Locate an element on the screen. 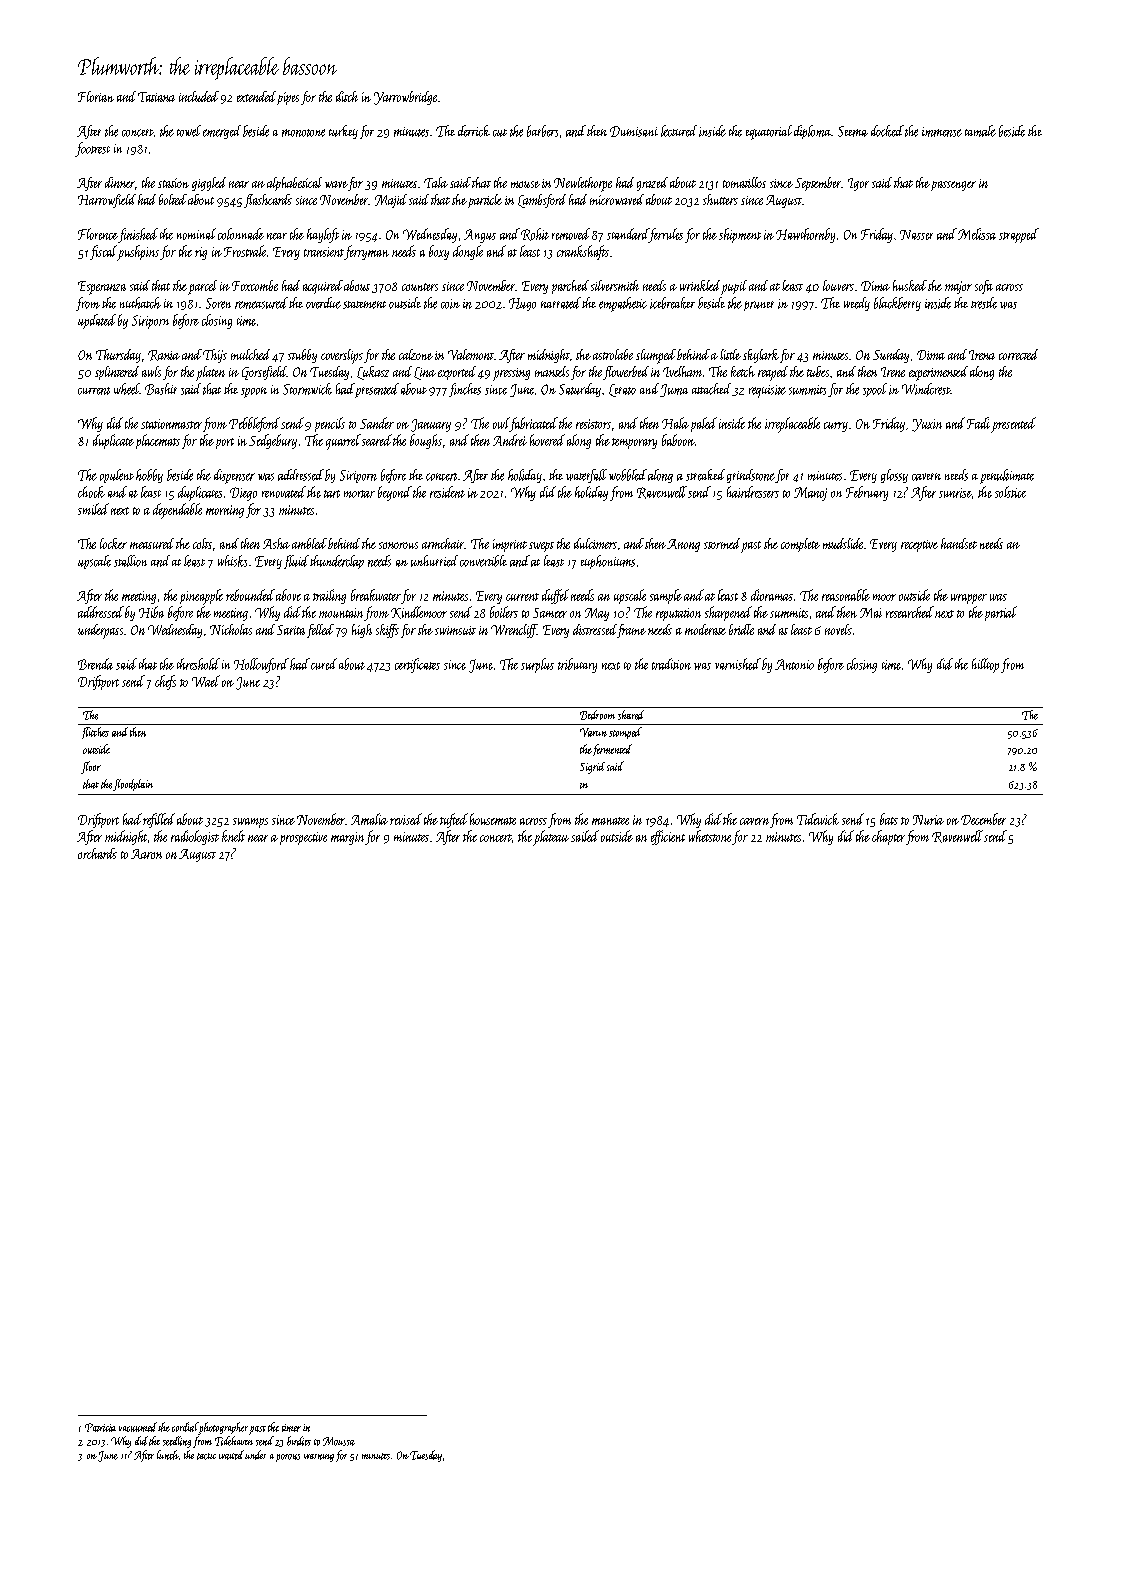 Image resolution: width=1121 pixels, height=1585 pixels. floor is located at coordinates (91, 767).
